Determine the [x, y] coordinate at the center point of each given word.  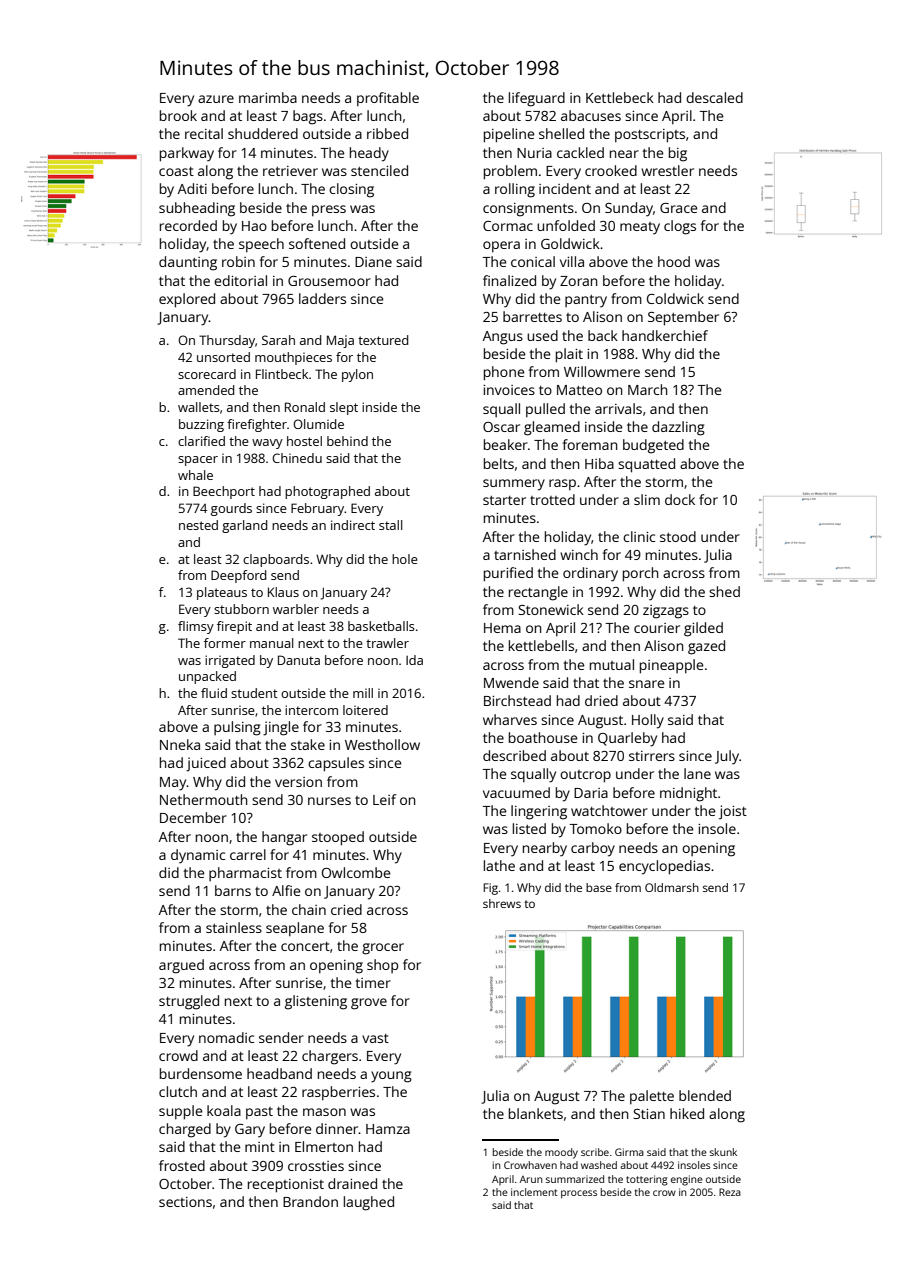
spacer [198, 461]
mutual [612, 664]
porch [641, 574]
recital [204, 133]
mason [324, 1112]
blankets [536, 1113]
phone [504, 373]
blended [705, 1095]
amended [206, 390]
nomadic [226, 1037]
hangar [284, 838]
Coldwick [675, 298]
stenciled [379, 170]
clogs [680, 227]
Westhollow [382, 744]
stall [391, 525]
